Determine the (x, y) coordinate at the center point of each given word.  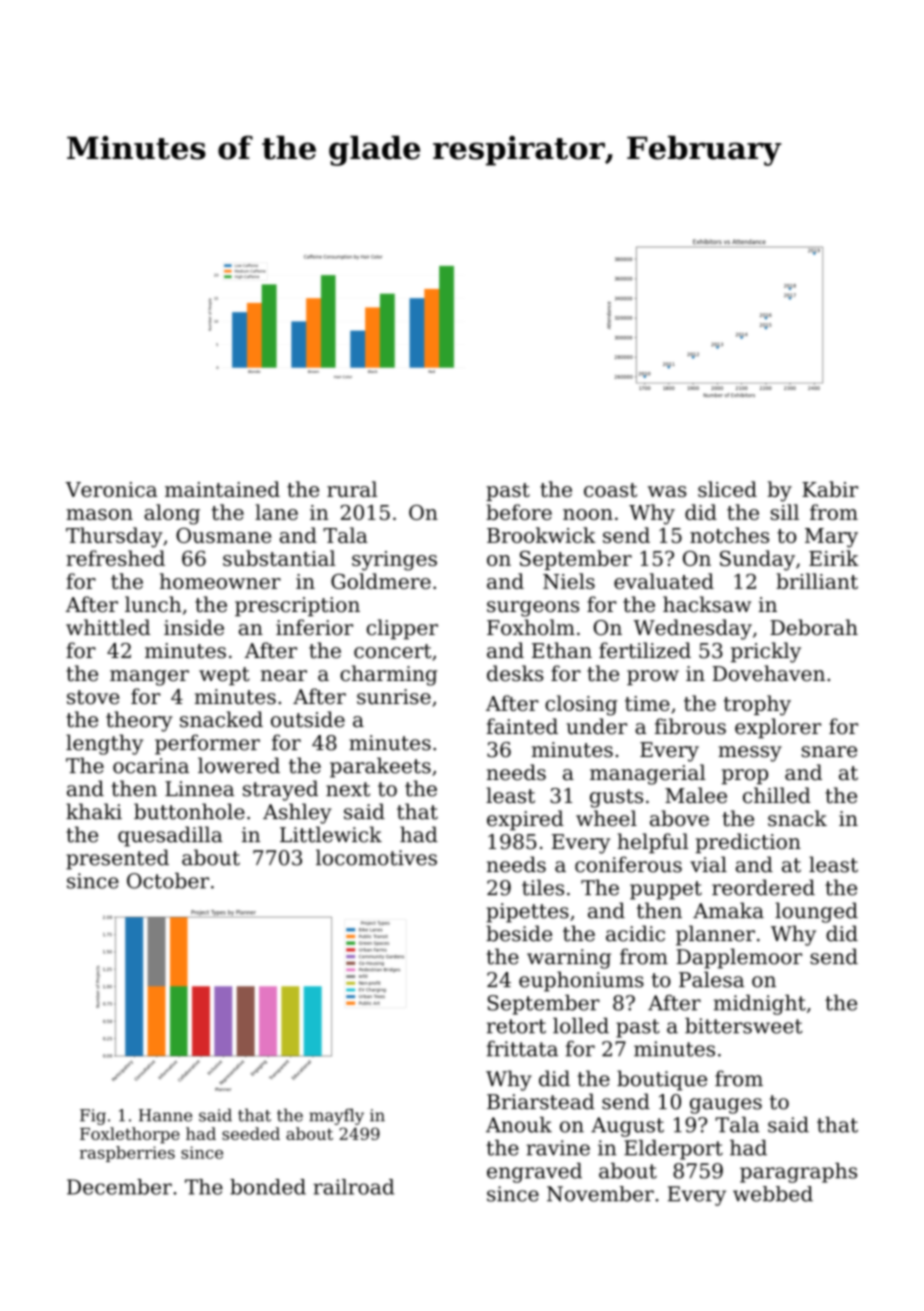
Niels (569, 581)
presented (117, 859)
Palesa (711, 979)
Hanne (165, 1115)
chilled (777, 795)
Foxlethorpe (130, 1135)
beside (519, 933)
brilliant (817, 581)
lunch (153, 604)
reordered (763, 887)
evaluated (664, 581)
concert (392, 651)
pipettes (527, 913)
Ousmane (223, 535)
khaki (94, 811)
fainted (522, 726)
